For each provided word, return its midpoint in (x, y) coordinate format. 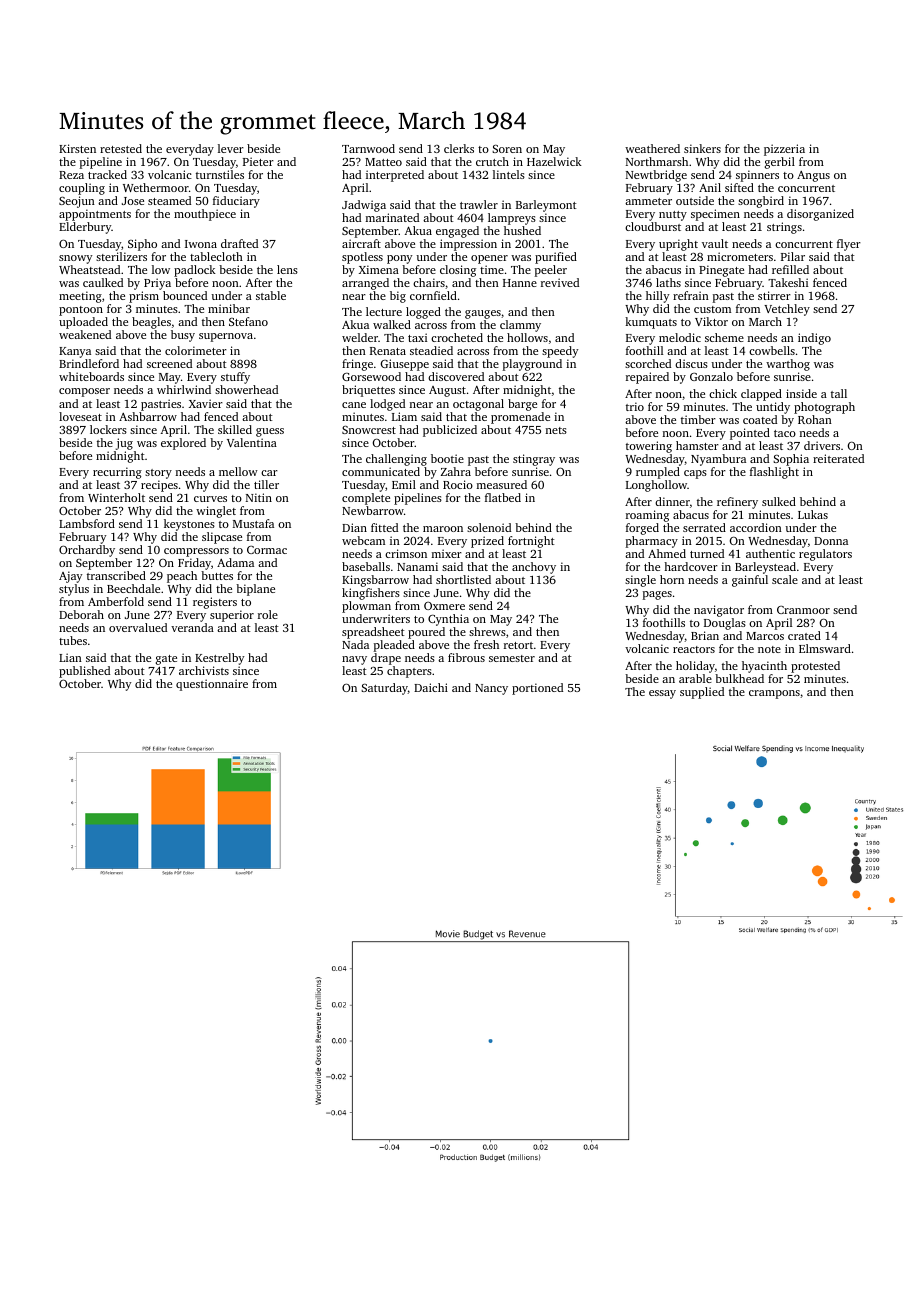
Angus (813, 176)
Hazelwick (554, 161)
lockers (108, 429)
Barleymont (546, 206)
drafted (239, 243)
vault (715, 243)
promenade (520, 418)
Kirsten (77, 148)
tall (839, 393)
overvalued (138, 627)
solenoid (489, 527)
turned (707, 553)
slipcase (222, 538)
